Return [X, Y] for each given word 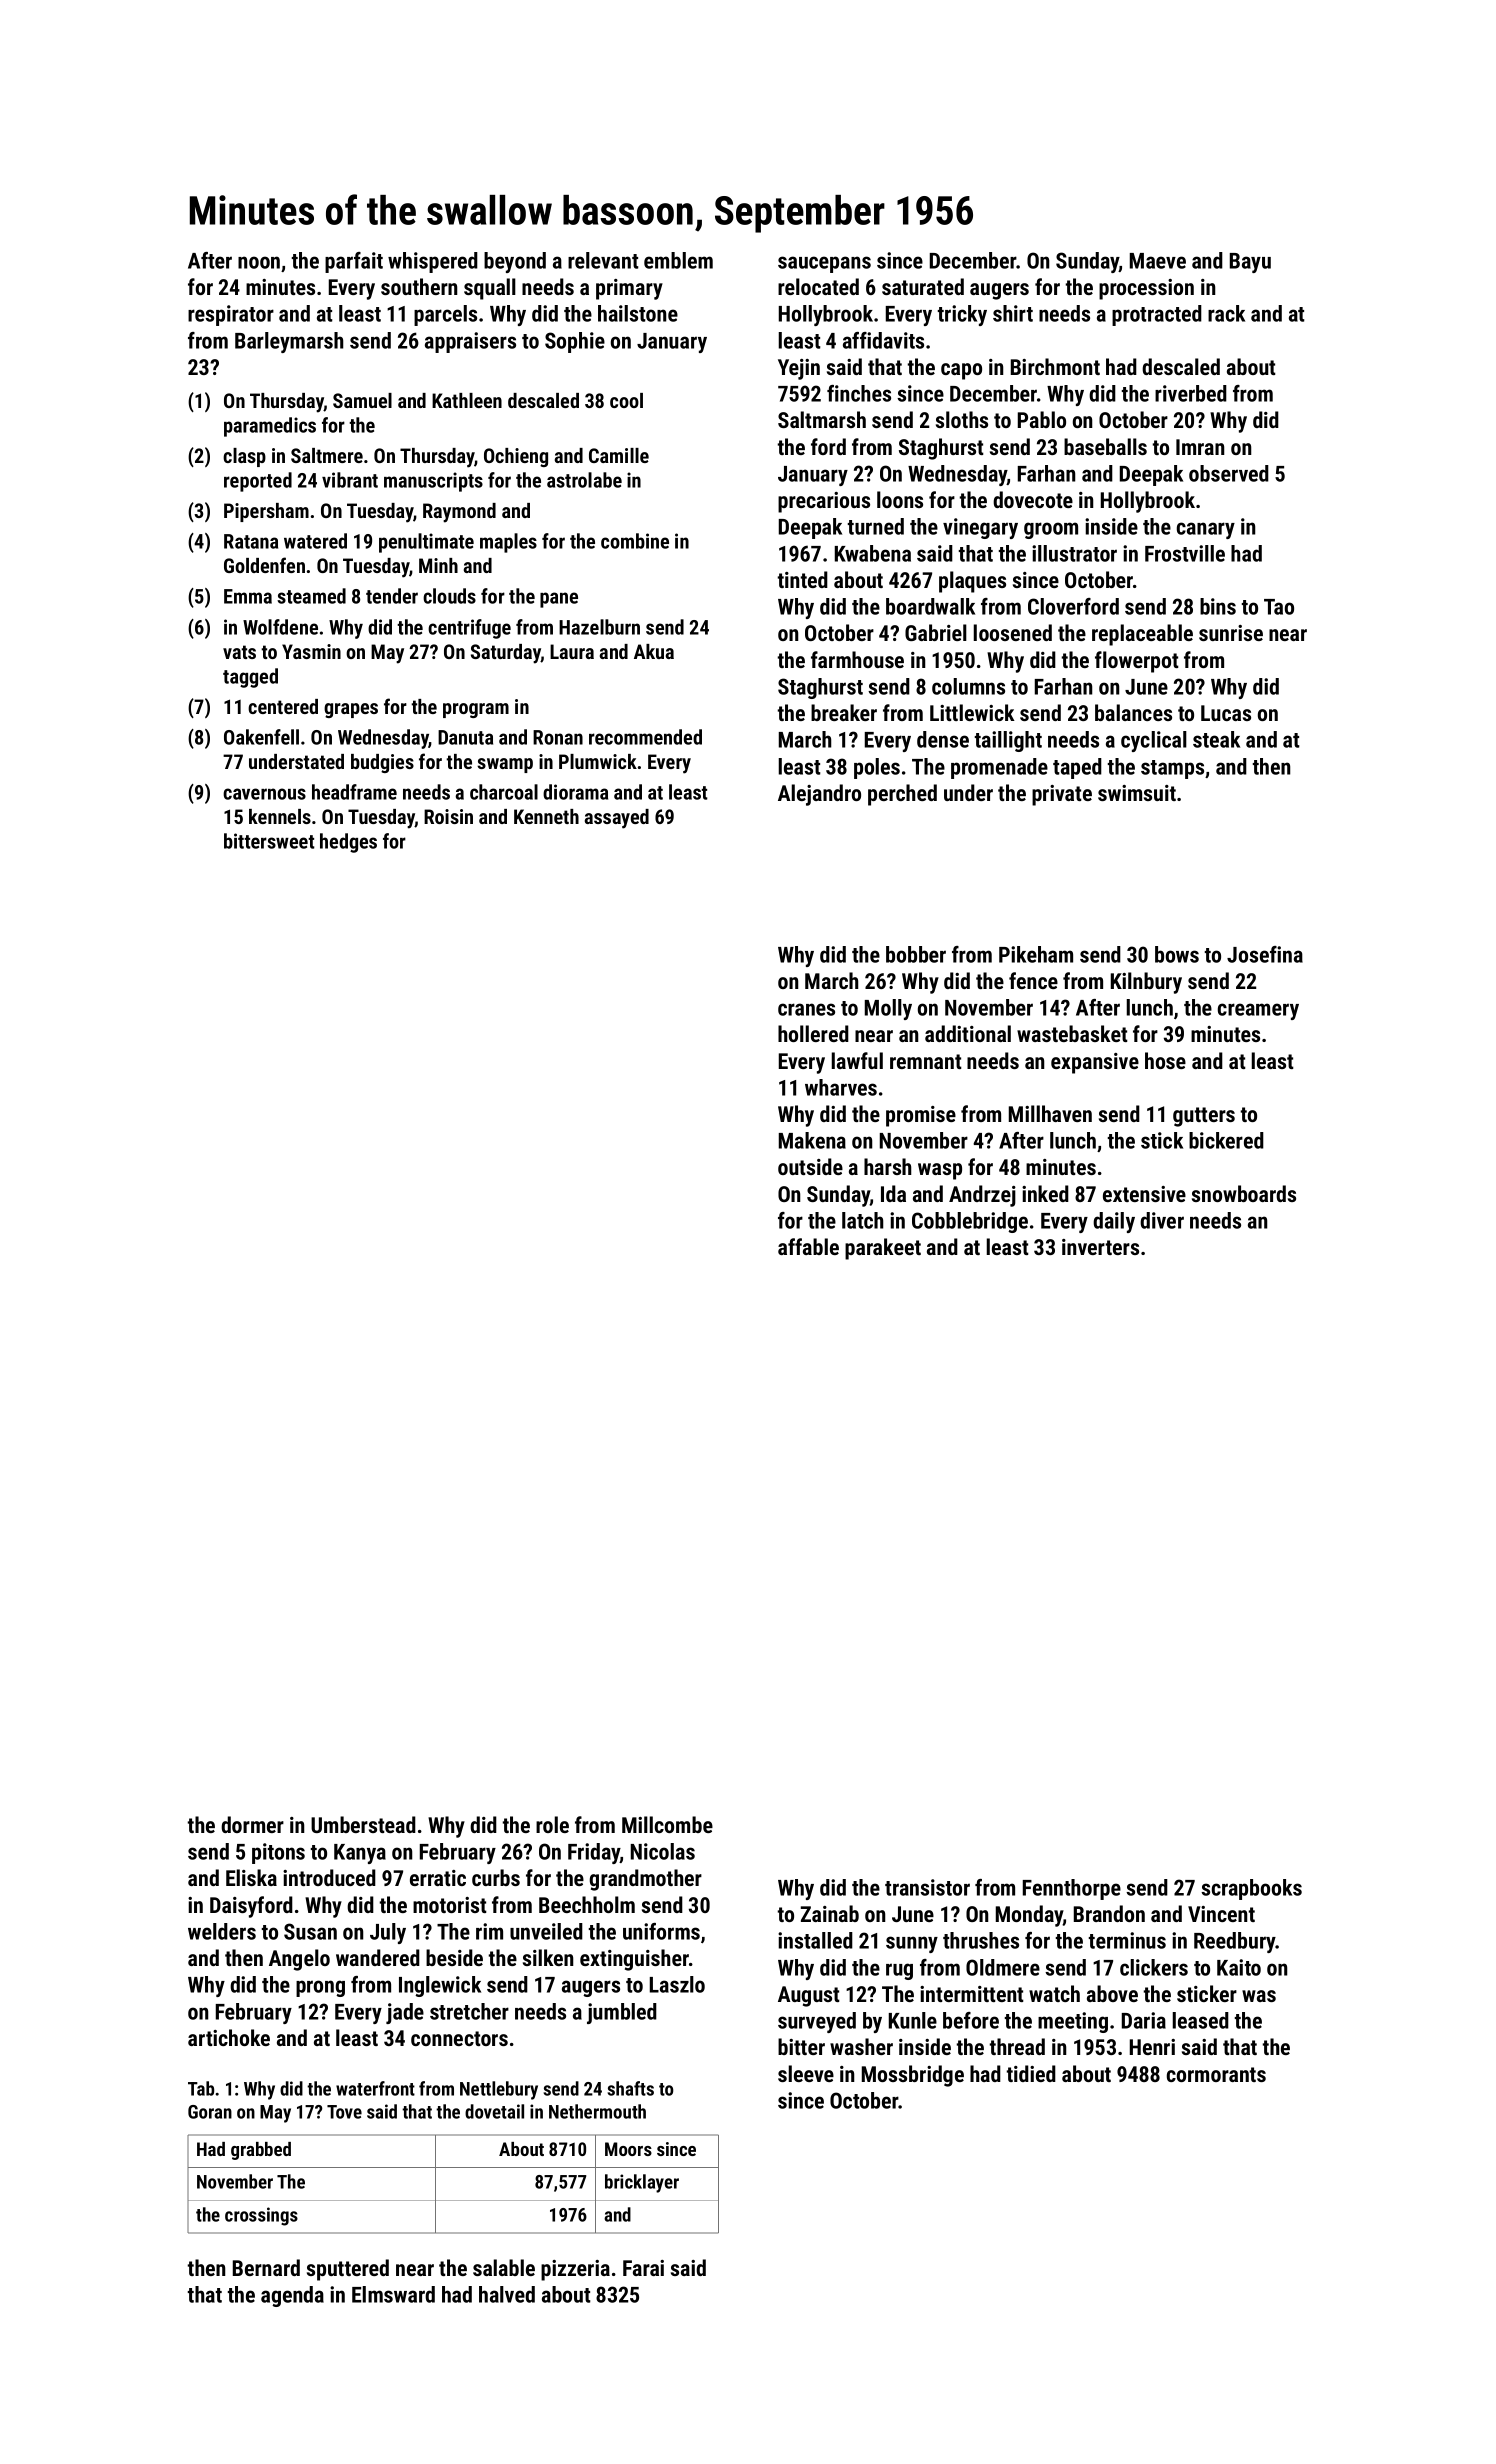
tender [392, 596]
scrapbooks [1251, 1889]
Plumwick [598, 761]
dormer [252, 1824]
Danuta [465, 737]
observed [1229, 473]
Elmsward [393, 2294]
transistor [927, 1887]
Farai [643, 2268]
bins [1218, 606]
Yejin [799, 369]
